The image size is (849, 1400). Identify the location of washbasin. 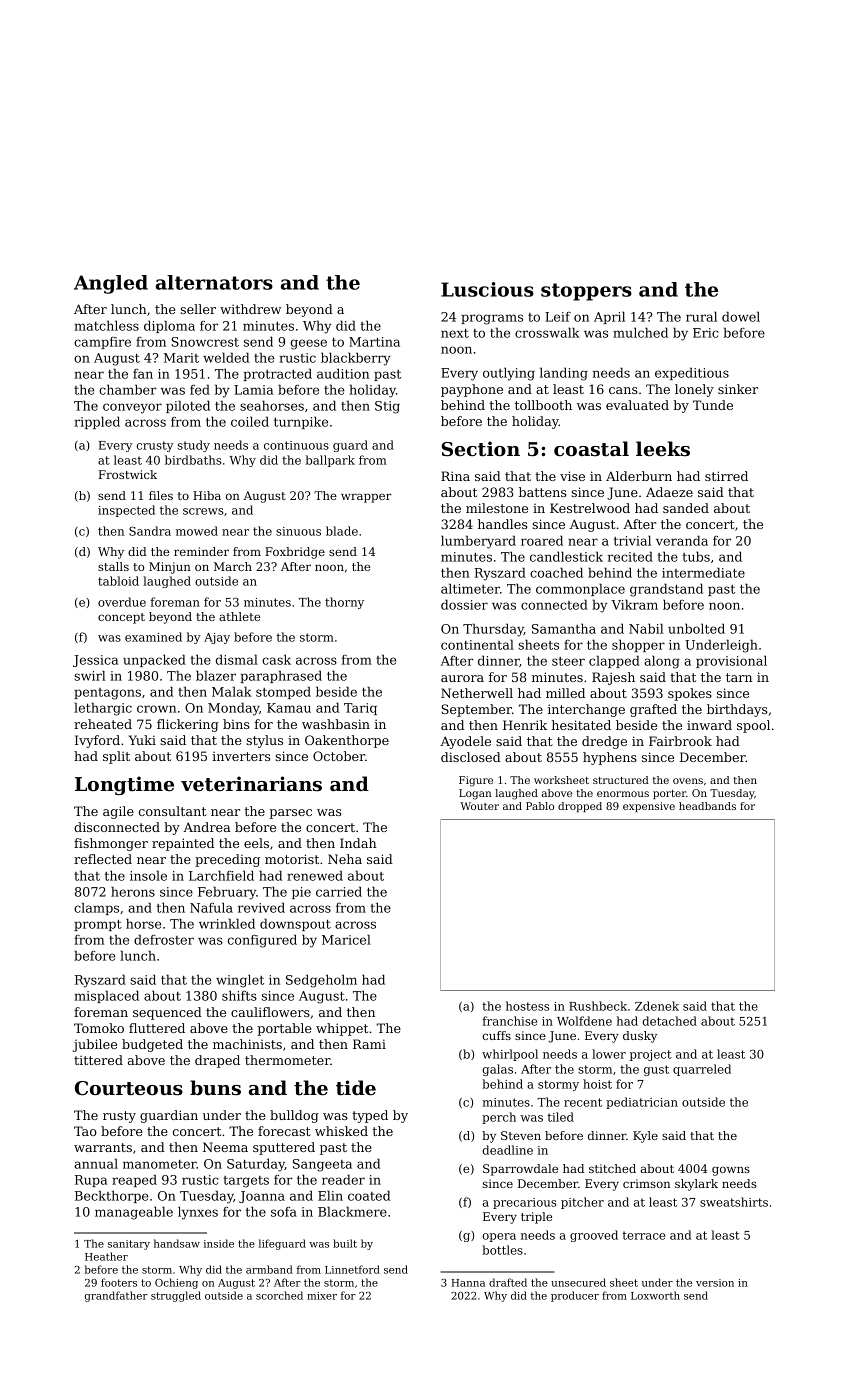
(336, 724).
